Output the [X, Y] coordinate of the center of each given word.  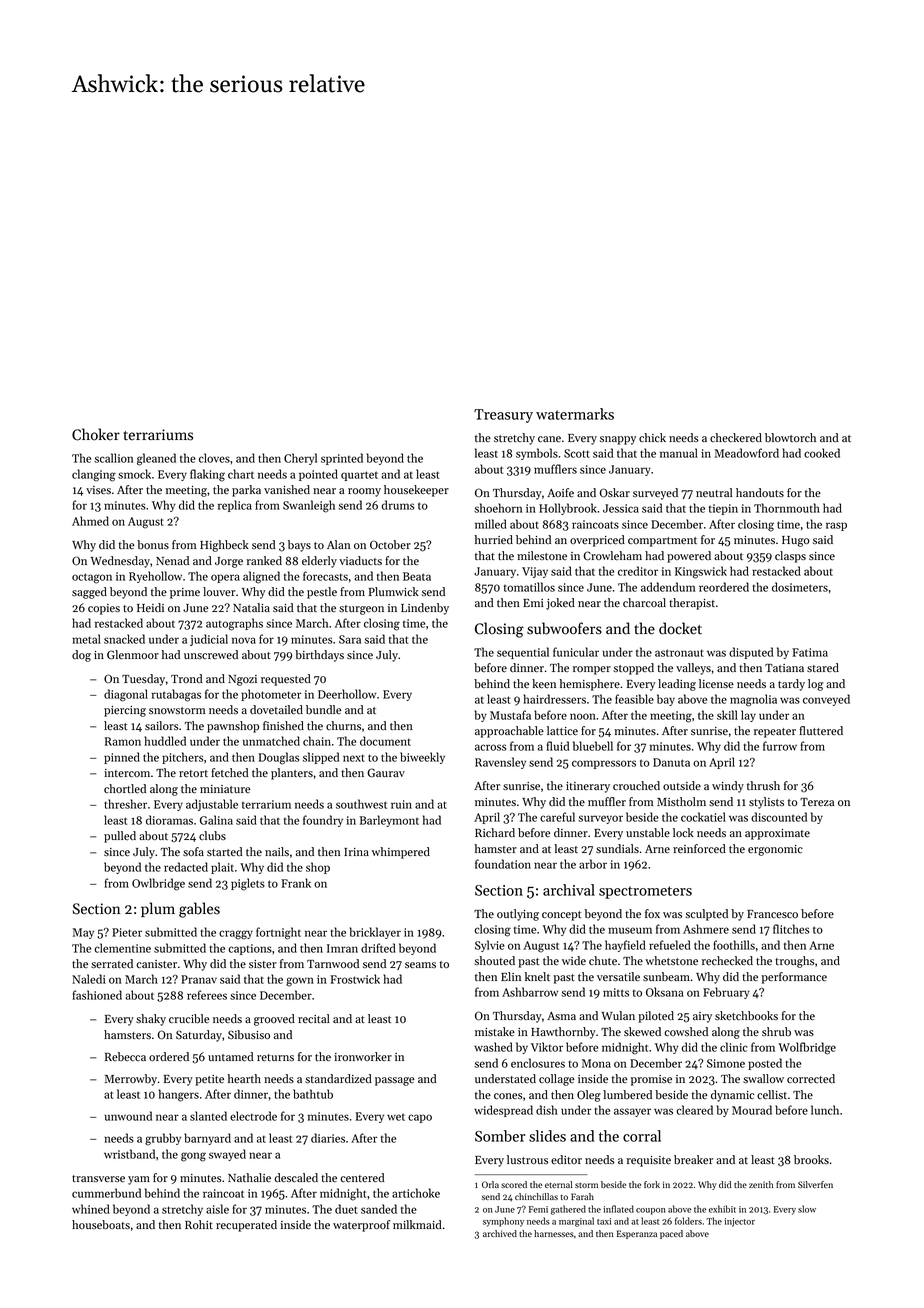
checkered [736, 438]
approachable [509, 732]
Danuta [671, 762]
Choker [96, 434]
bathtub [313, 1094]
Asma [561, 1016]
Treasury [503, 416]
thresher [125, 804]
